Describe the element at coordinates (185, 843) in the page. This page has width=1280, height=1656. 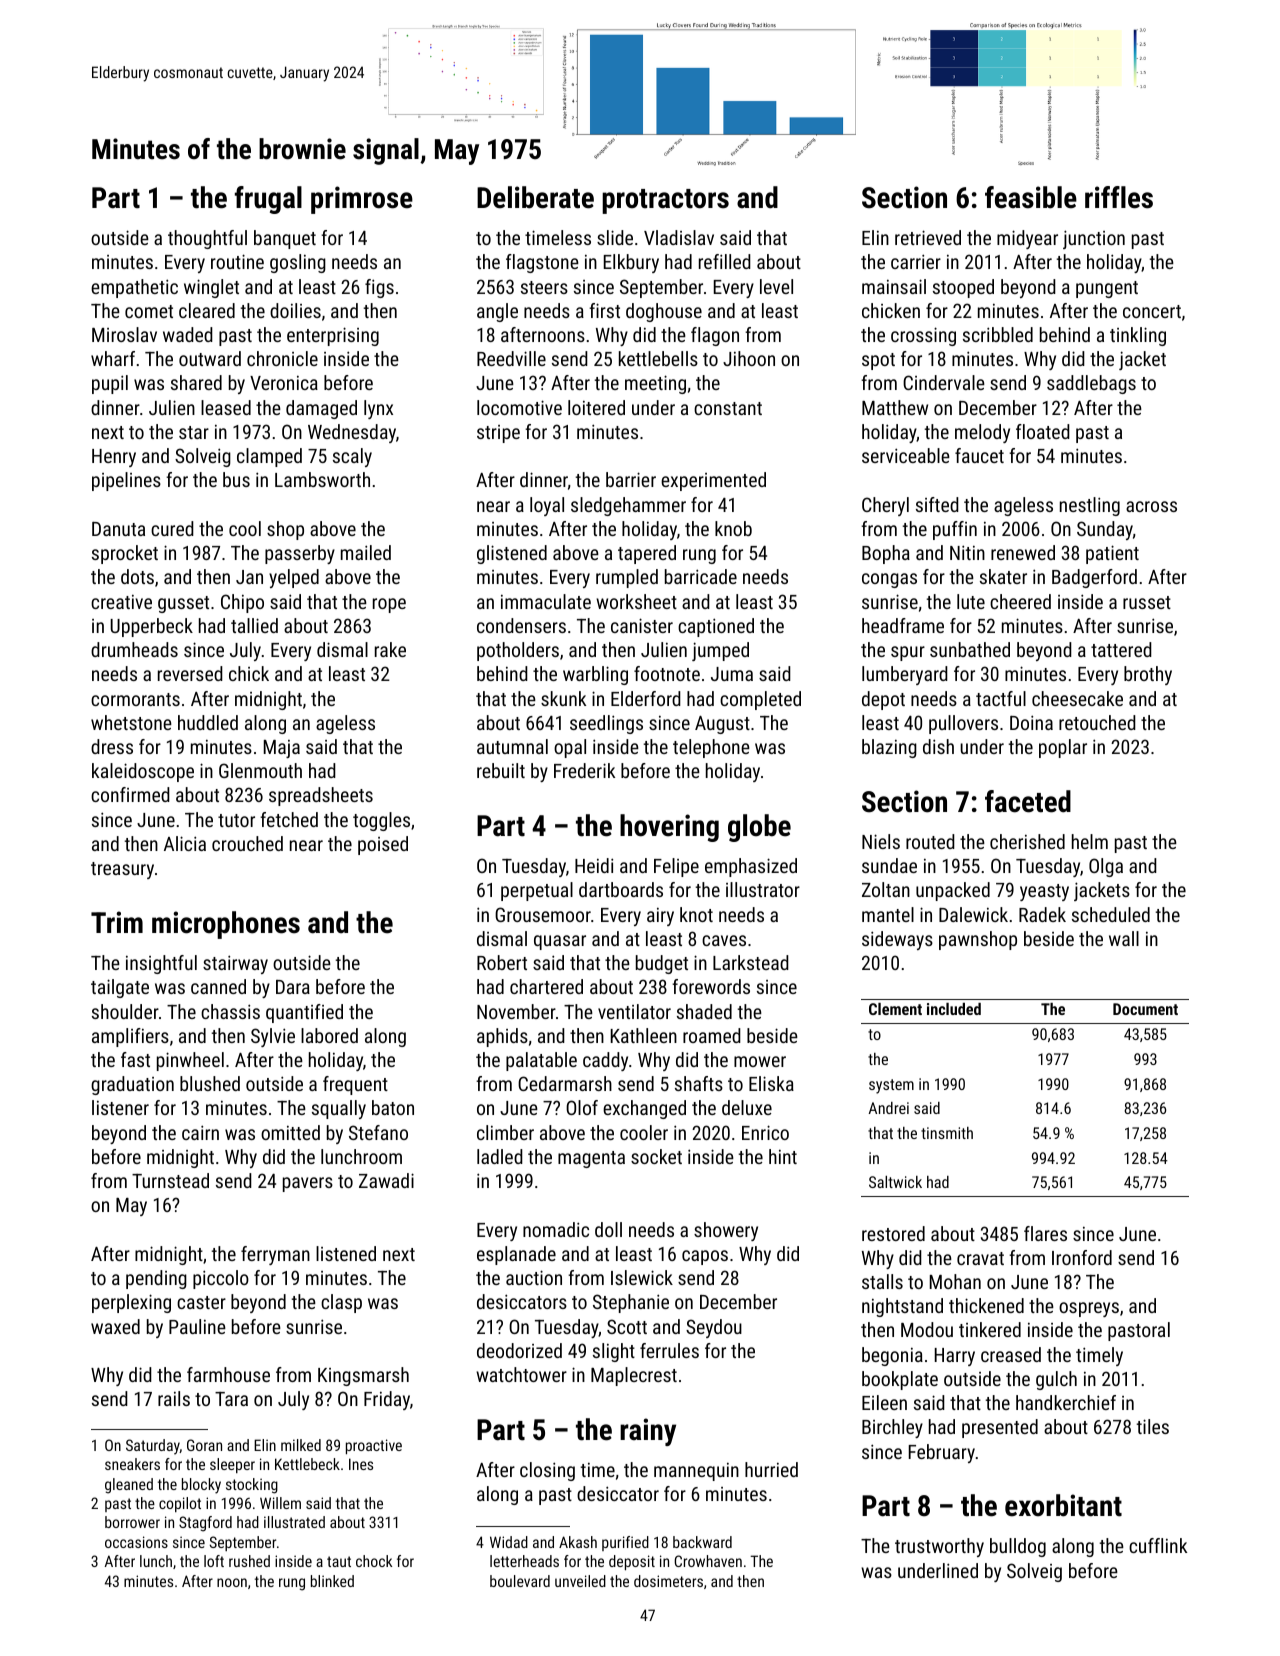
I see `Alicia` at that location.
